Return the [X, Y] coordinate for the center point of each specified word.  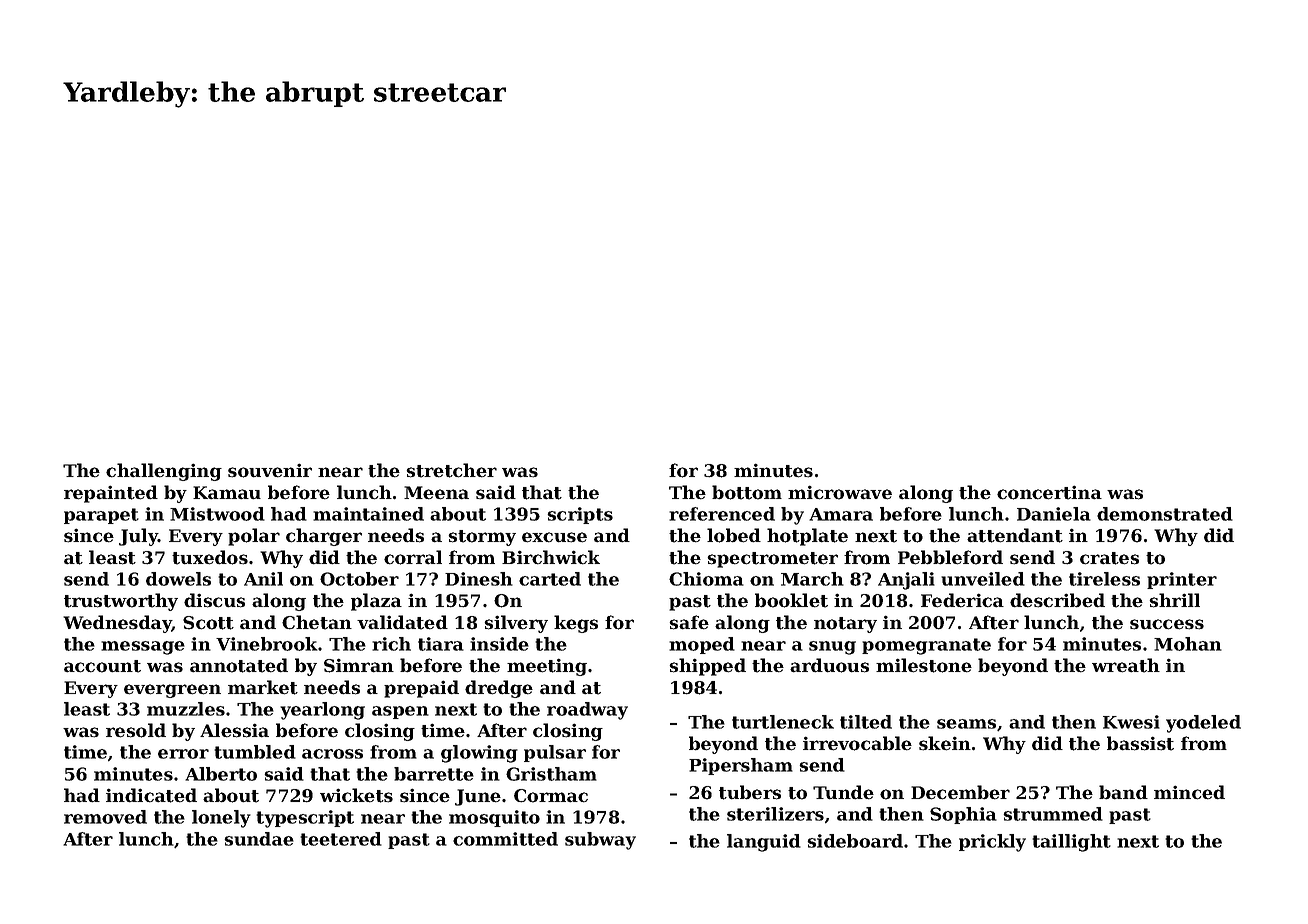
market [263, 687]
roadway [587, 711]
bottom [747, 492]
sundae [259, 839]
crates [1109, 558]
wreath [1126, 665]
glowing [479, 754]
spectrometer [772, 560]
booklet [791, 600]
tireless [1104, 579]
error [183, 754]
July [138, 537]
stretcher [451, 470]
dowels [178, 579]
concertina [1049, 492]
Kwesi [1131, 722]
